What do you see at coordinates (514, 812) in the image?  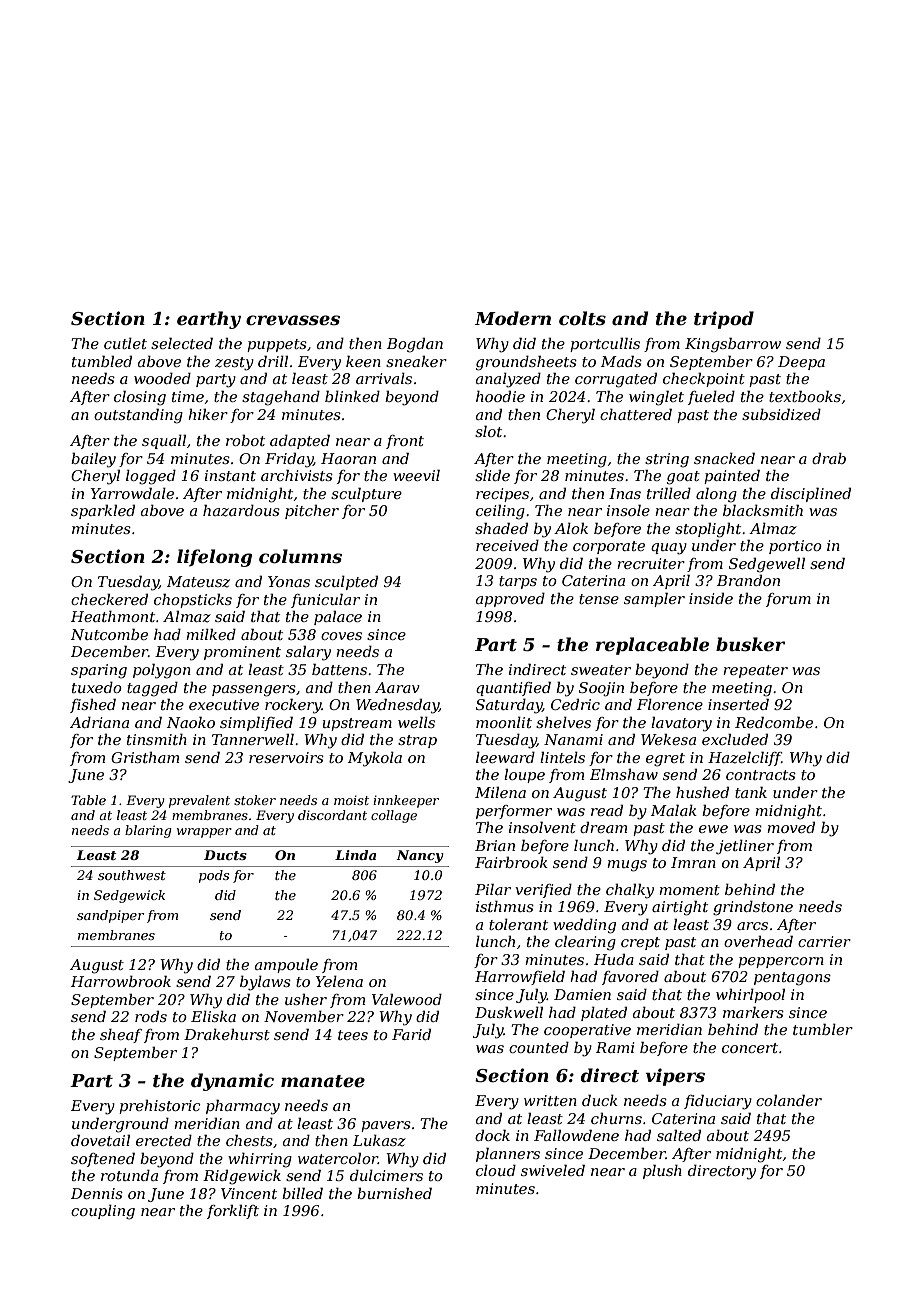 I see `performer` at bounding box center [514, 812].
